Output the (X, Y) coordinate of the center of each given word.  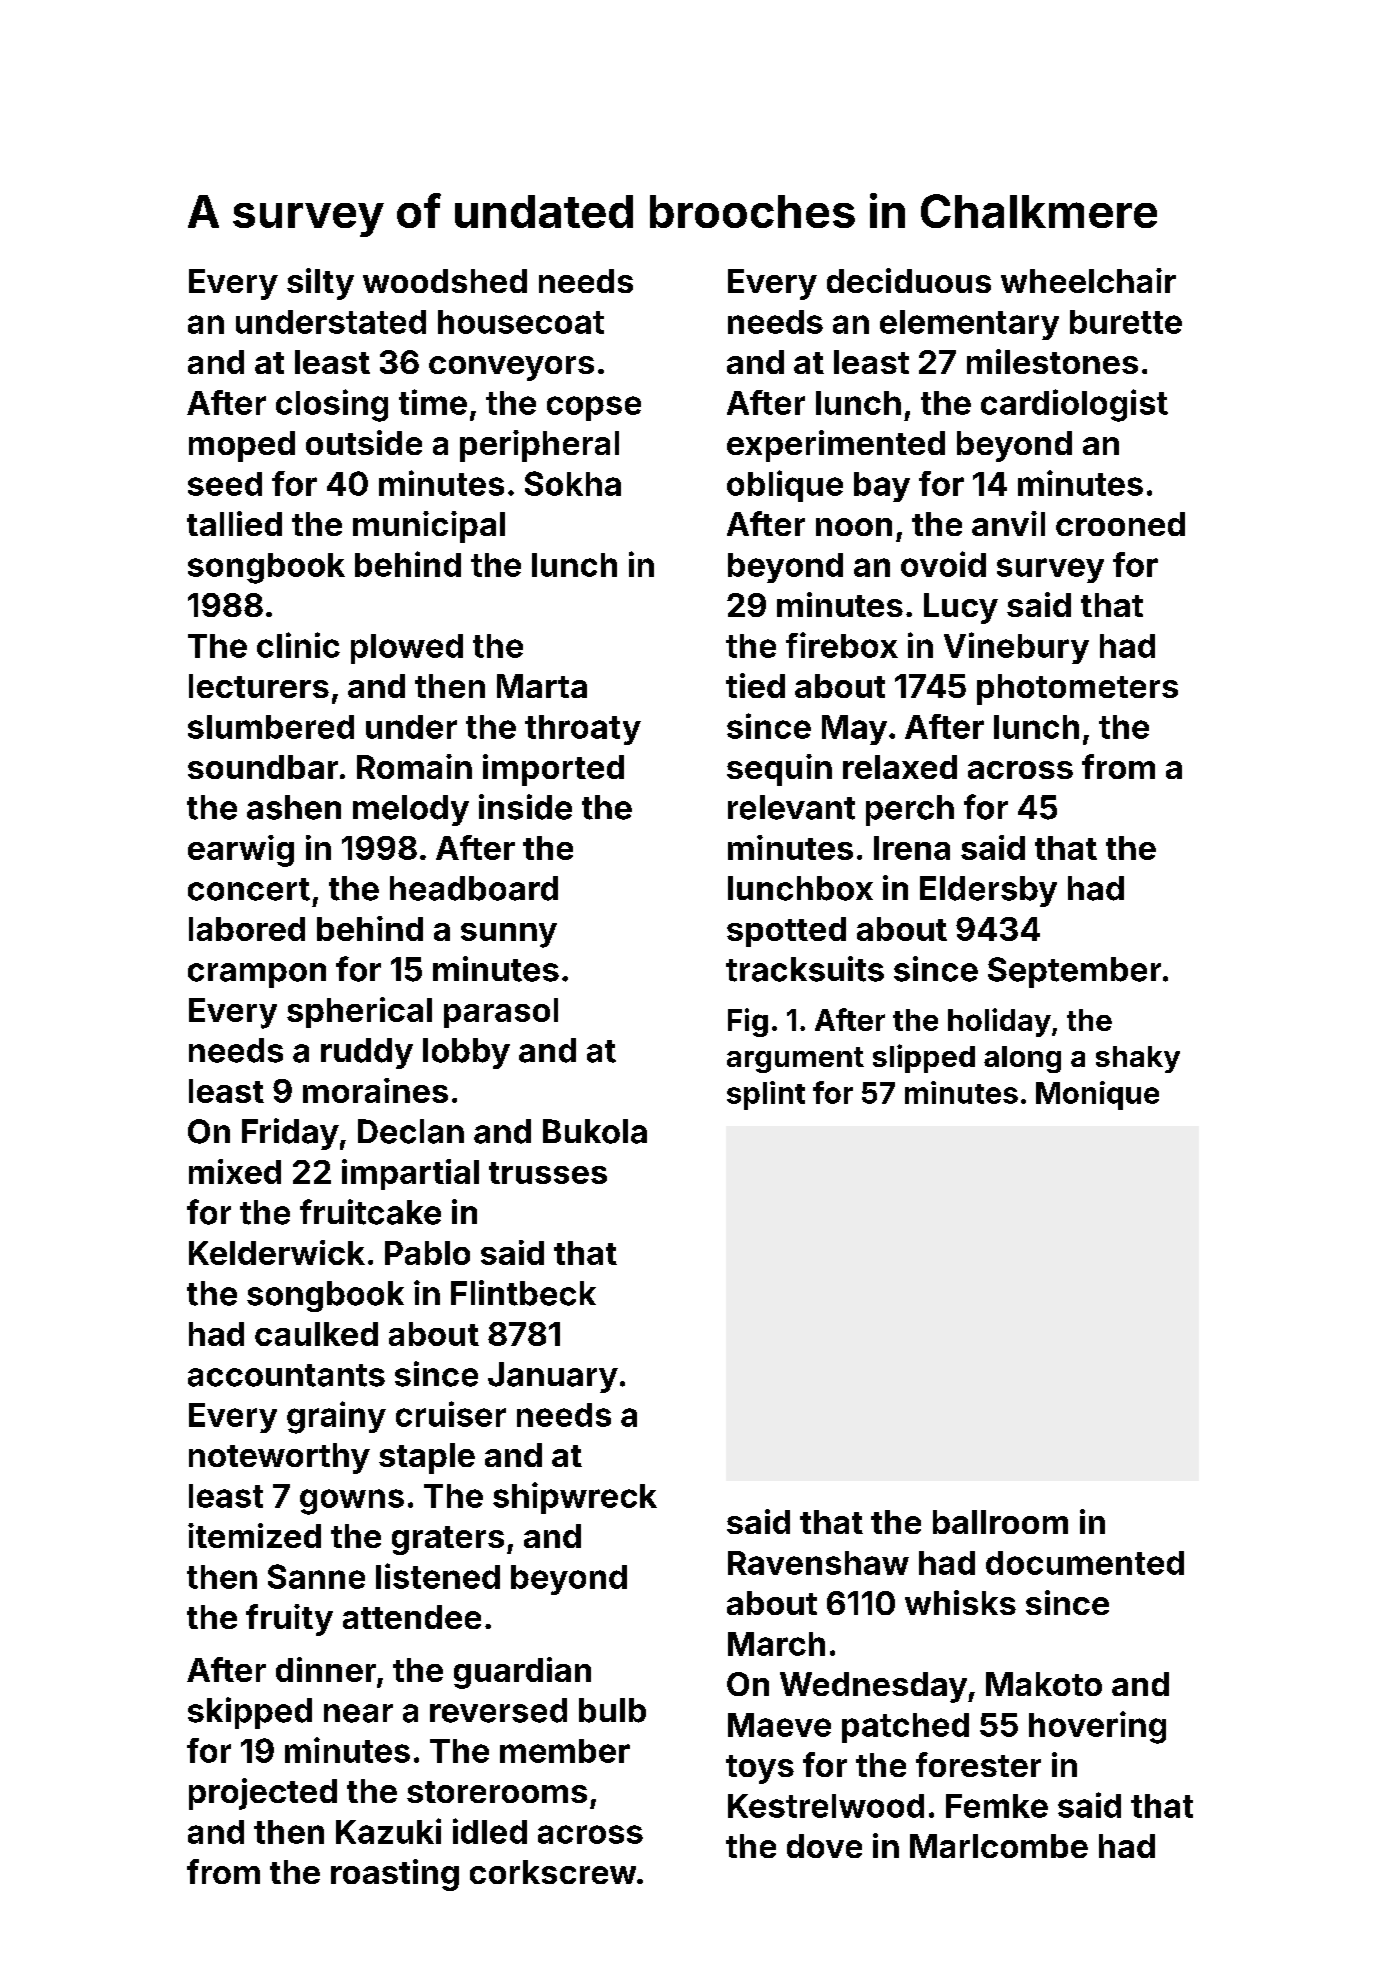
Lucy (961, 608)
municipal (429, 527)
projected (263, 1794)
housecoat (521, 322)
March (776, 1644)
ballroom (1000, 1522)
